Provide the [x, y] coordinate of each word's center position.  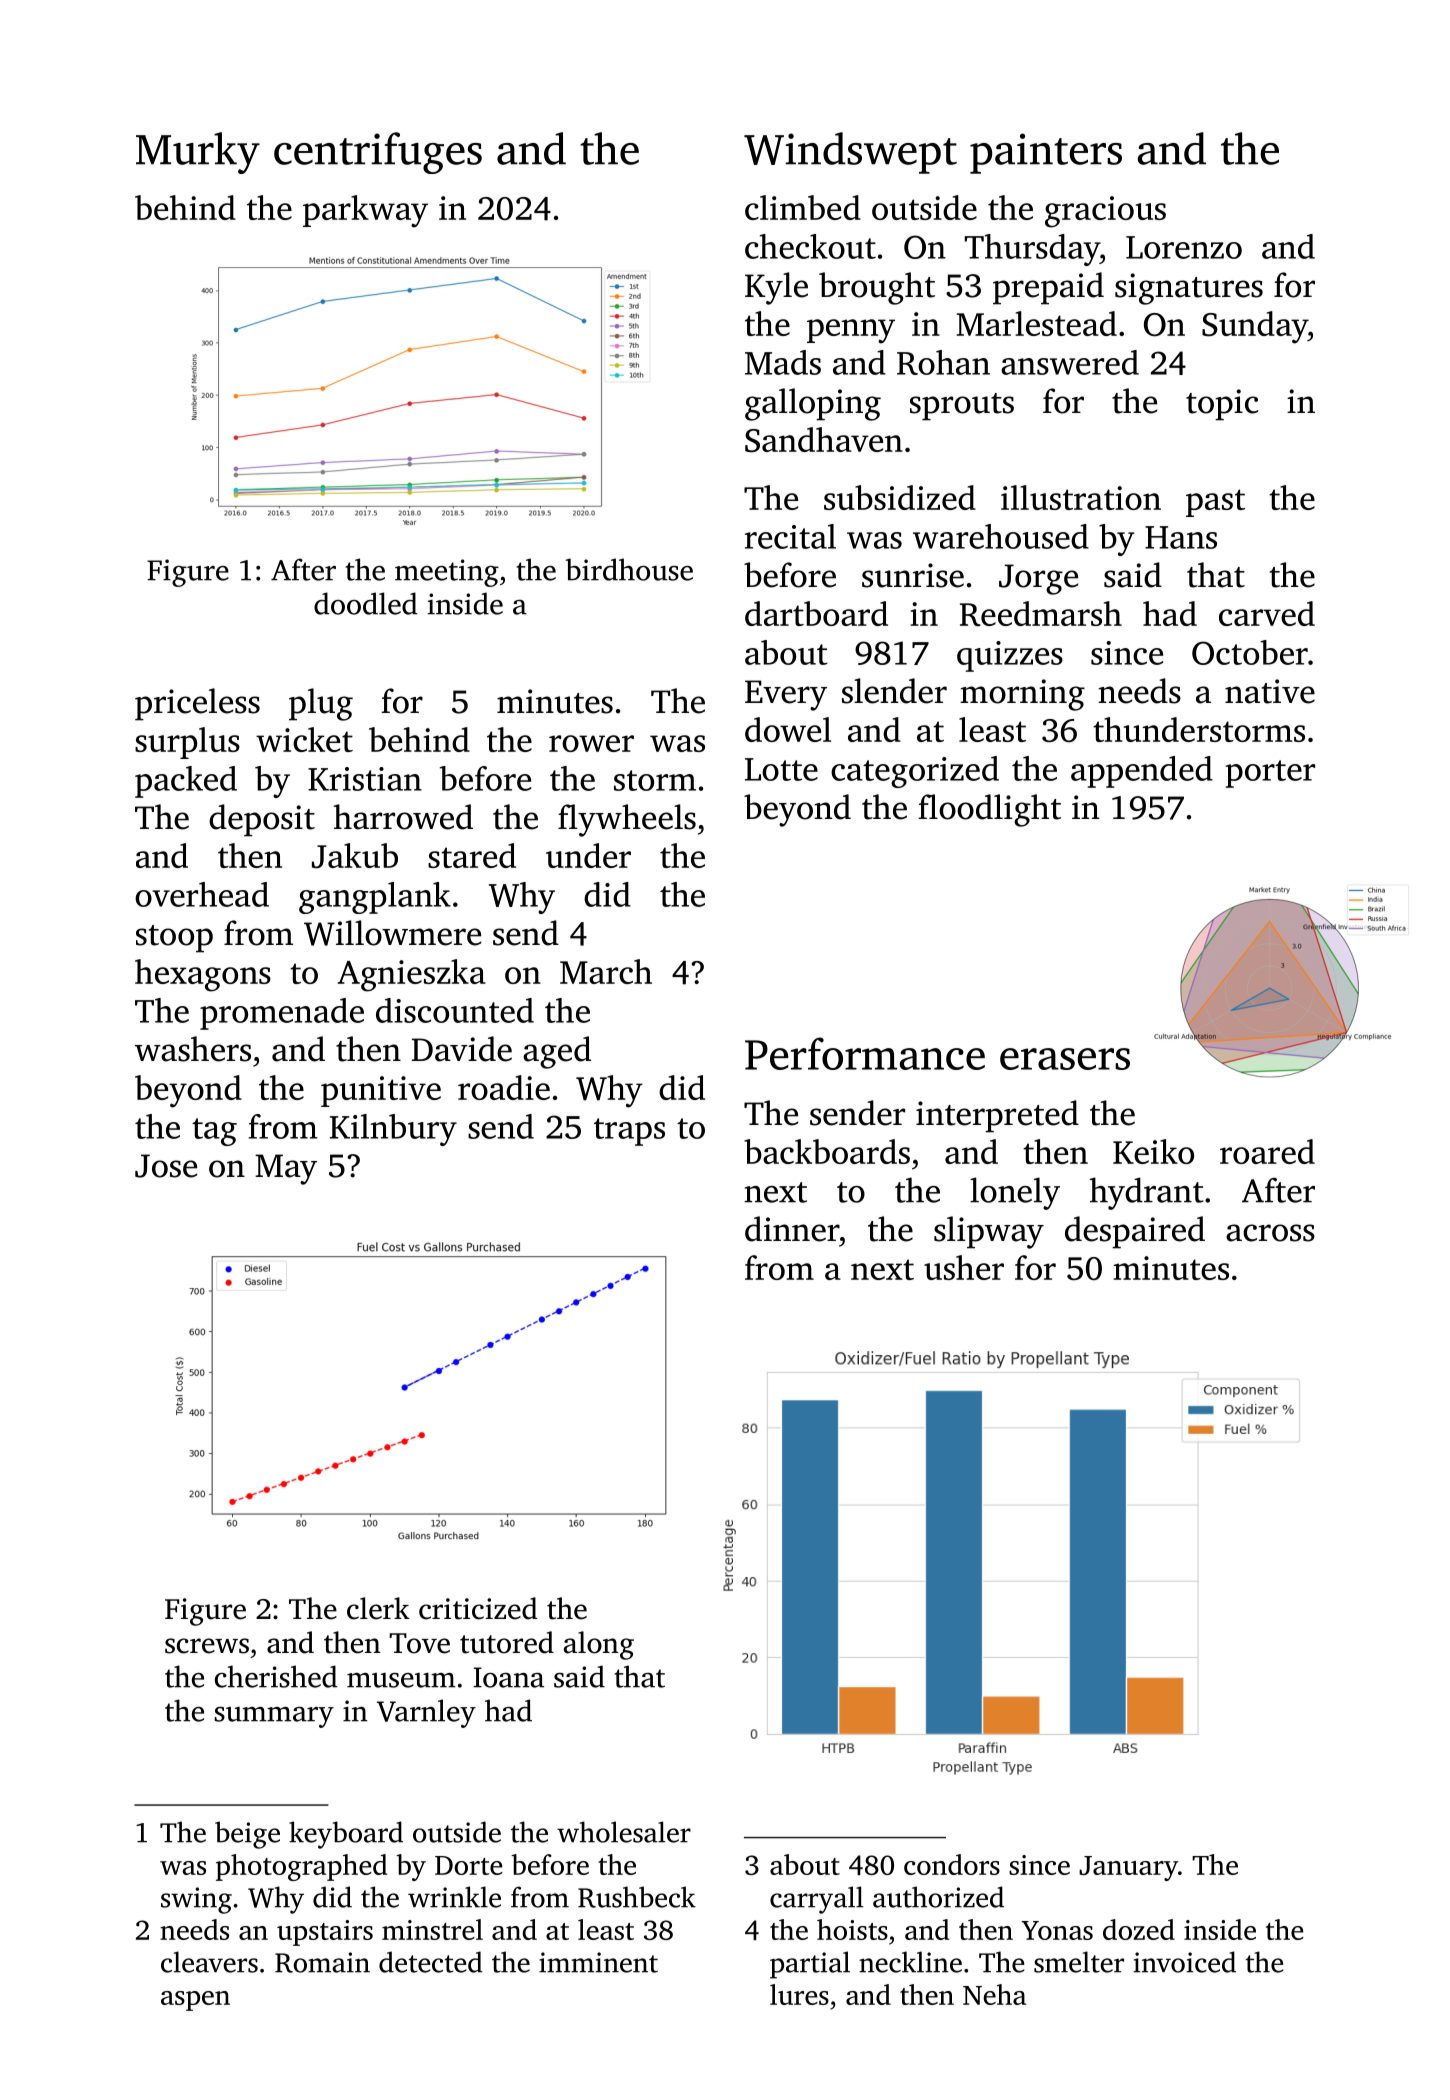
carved [1267, 613]
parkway [365, 211]
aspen [195, 2001]
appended [1142, 772]
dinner [792, 1229]
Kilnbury [393, 1130]
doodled [366, 603]
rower [591, 743]
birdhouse [629, 569]
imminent [598, 1962]
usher [964, 1267]
